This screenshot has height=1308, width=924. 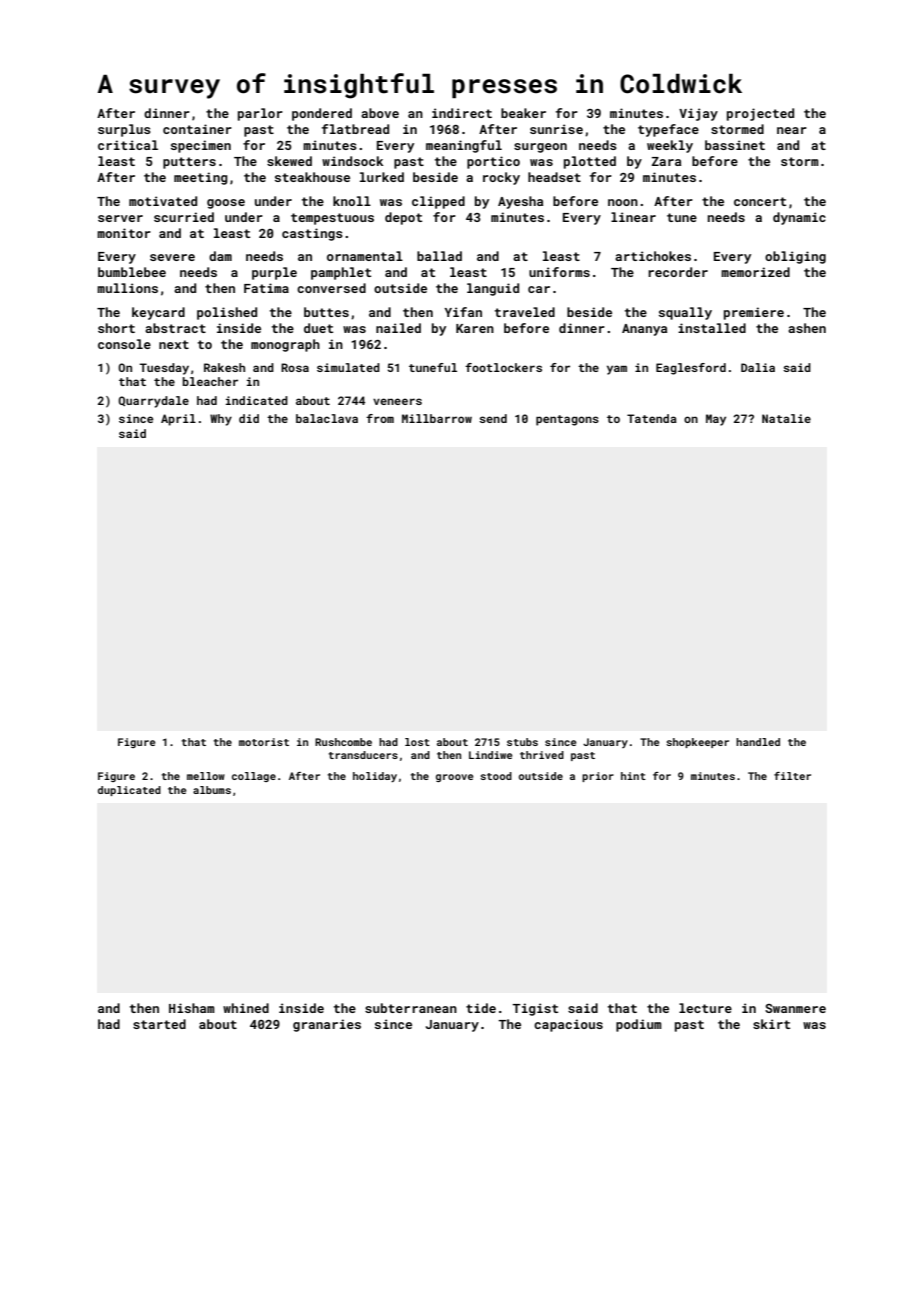 I want to click on surplus, so click(x=124, y=130).
